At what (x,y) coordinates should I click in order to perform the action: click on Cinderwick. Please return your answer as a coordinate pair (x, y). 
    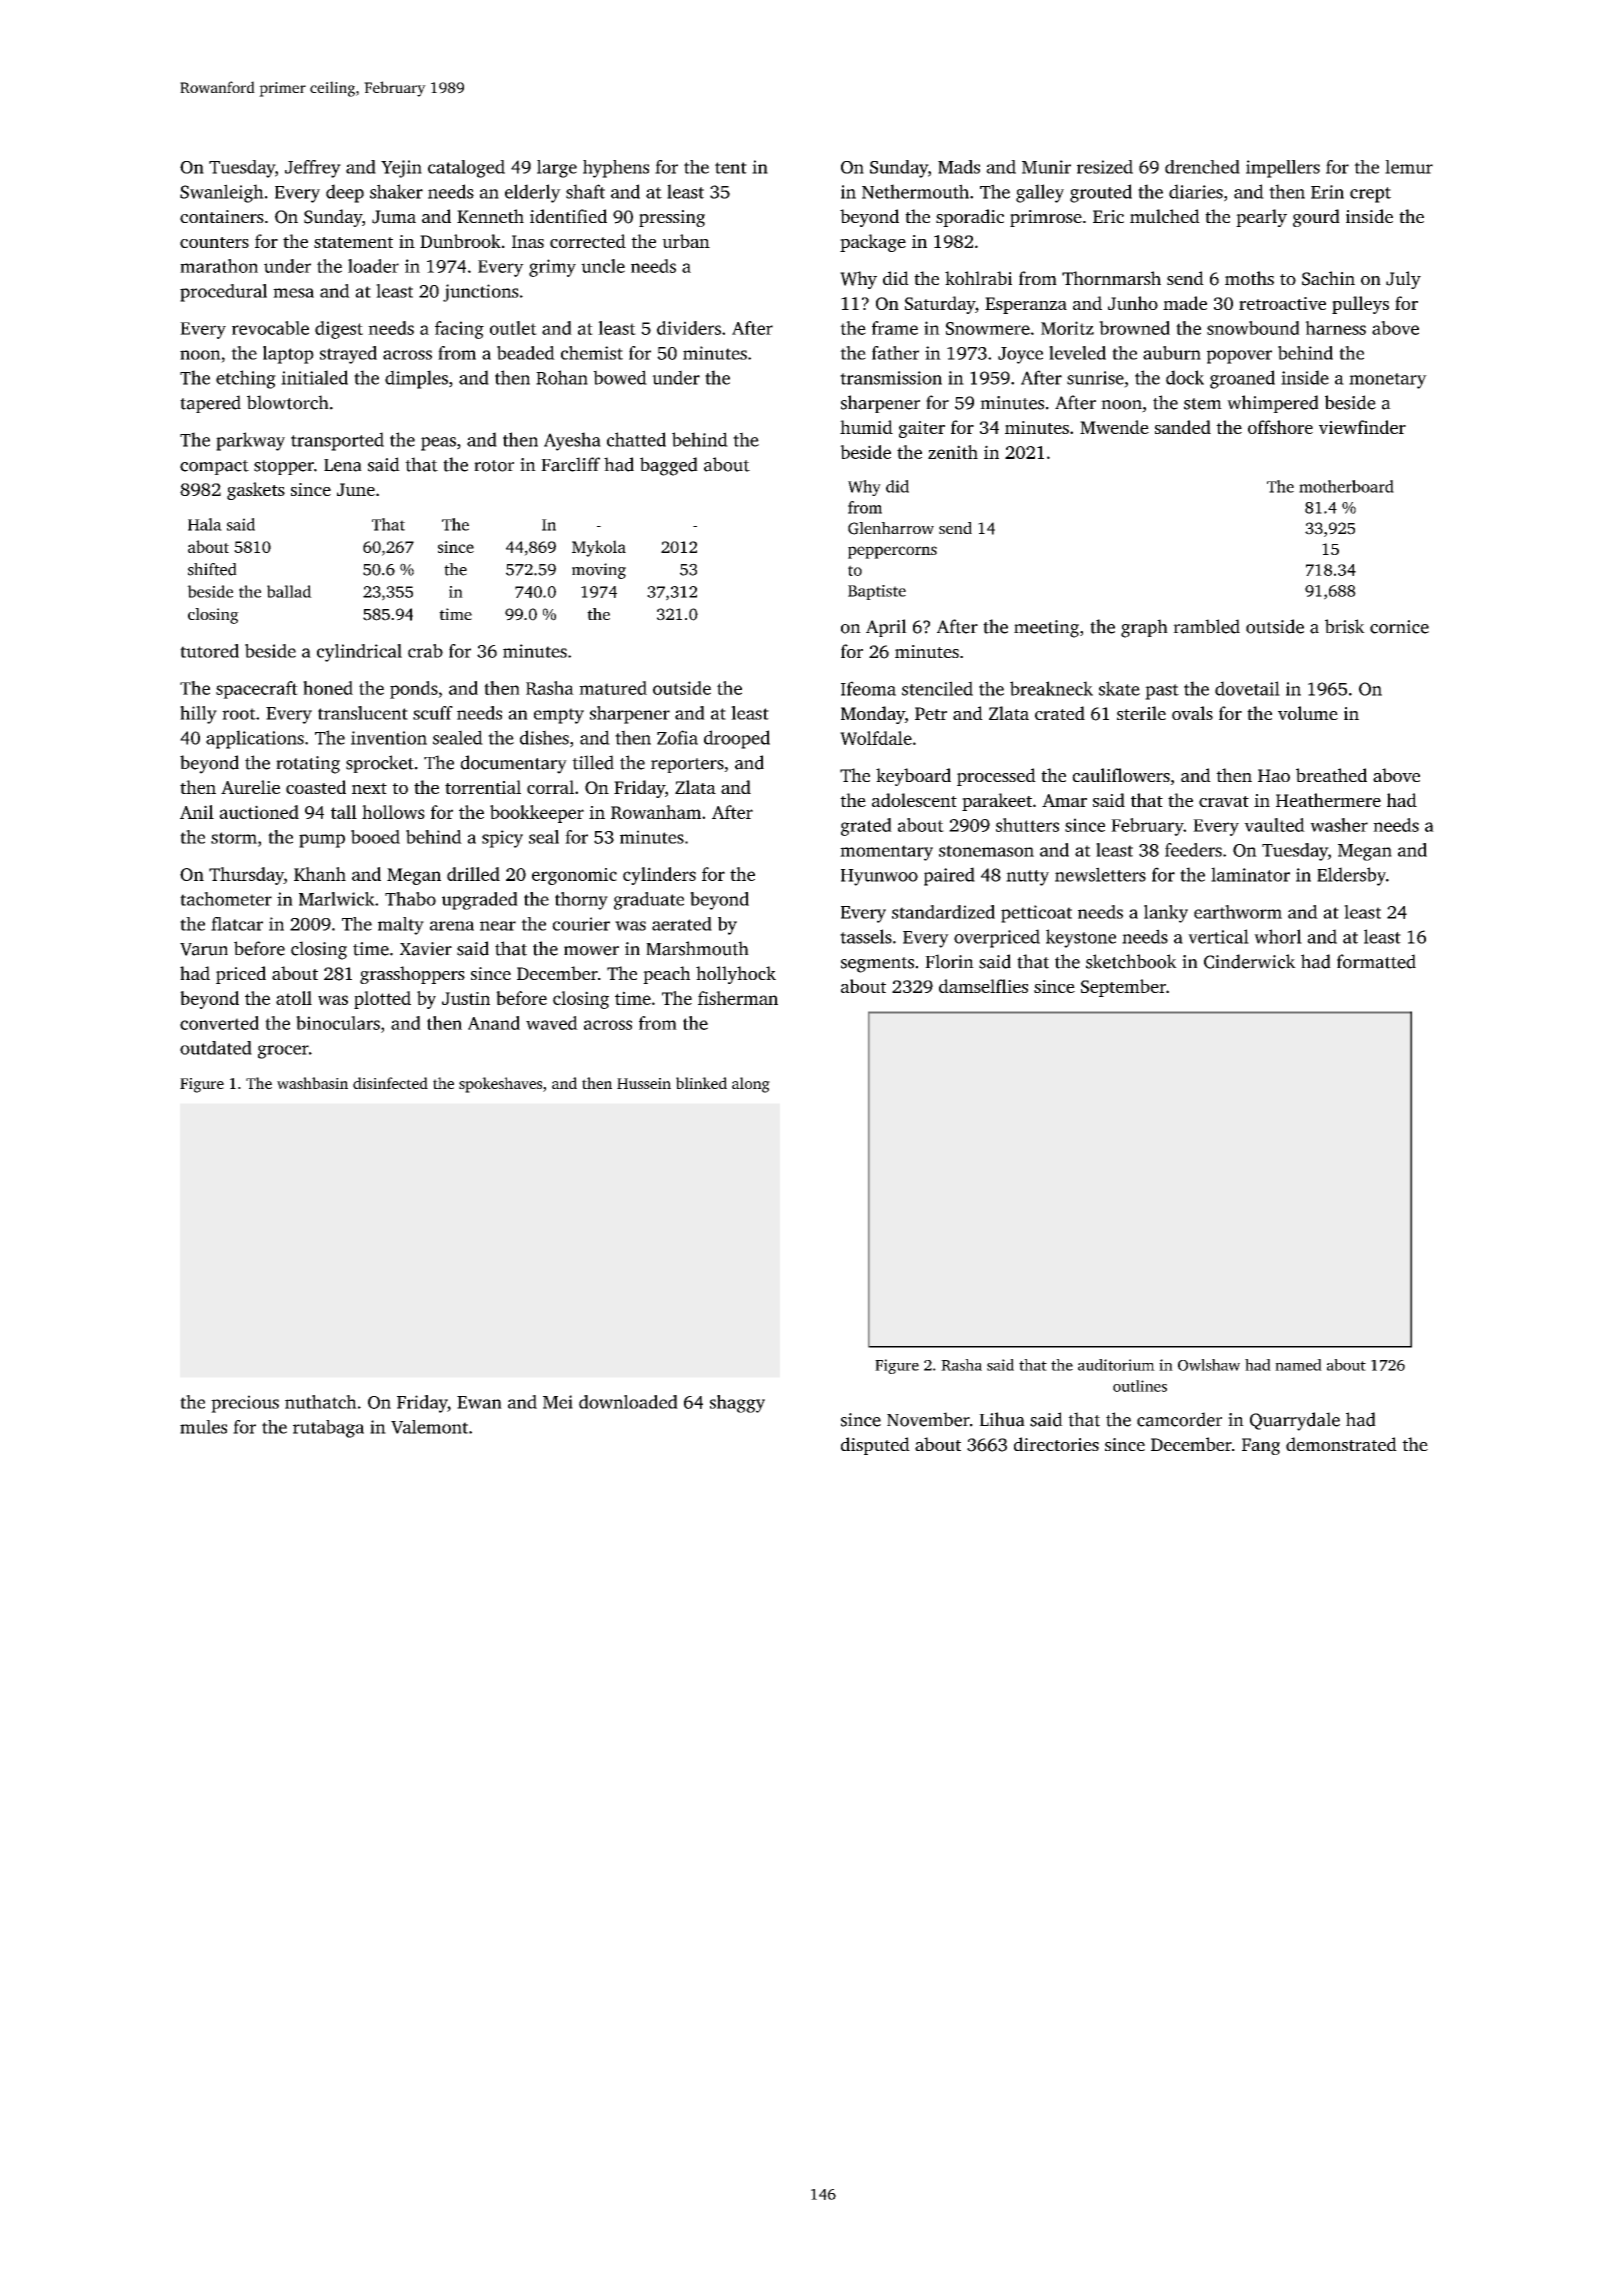
    Looking at the image, I should click on (1250, 961).
